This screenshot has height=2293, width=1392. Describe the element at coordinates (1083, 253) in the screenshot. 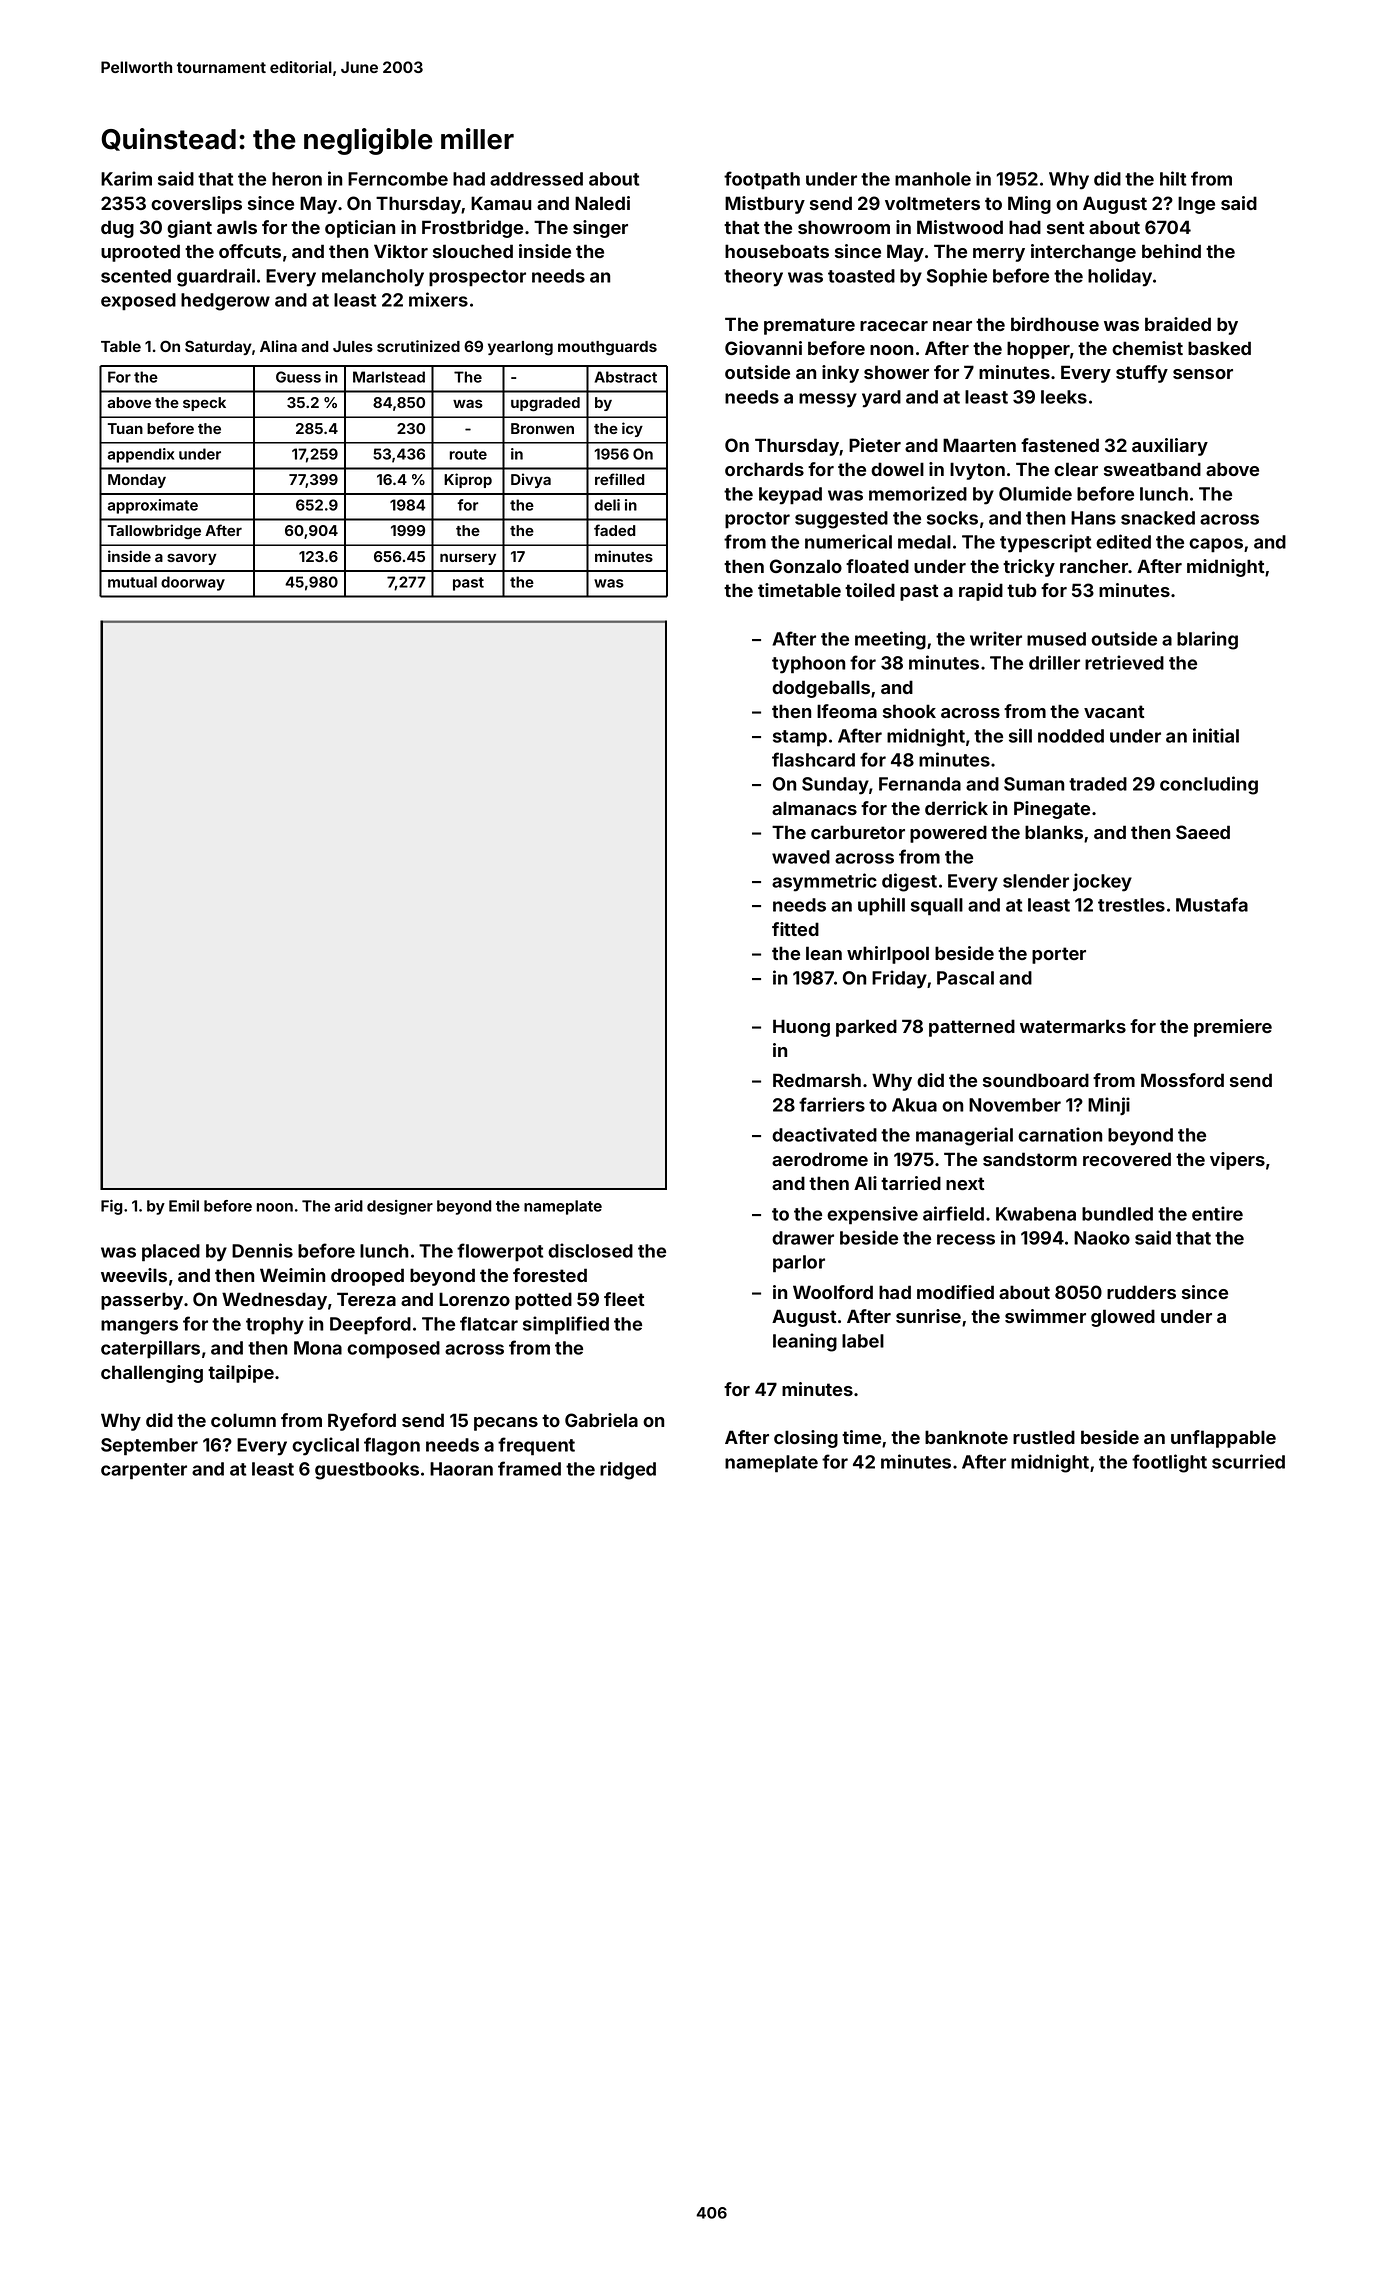

I see `interchange` at that location.
